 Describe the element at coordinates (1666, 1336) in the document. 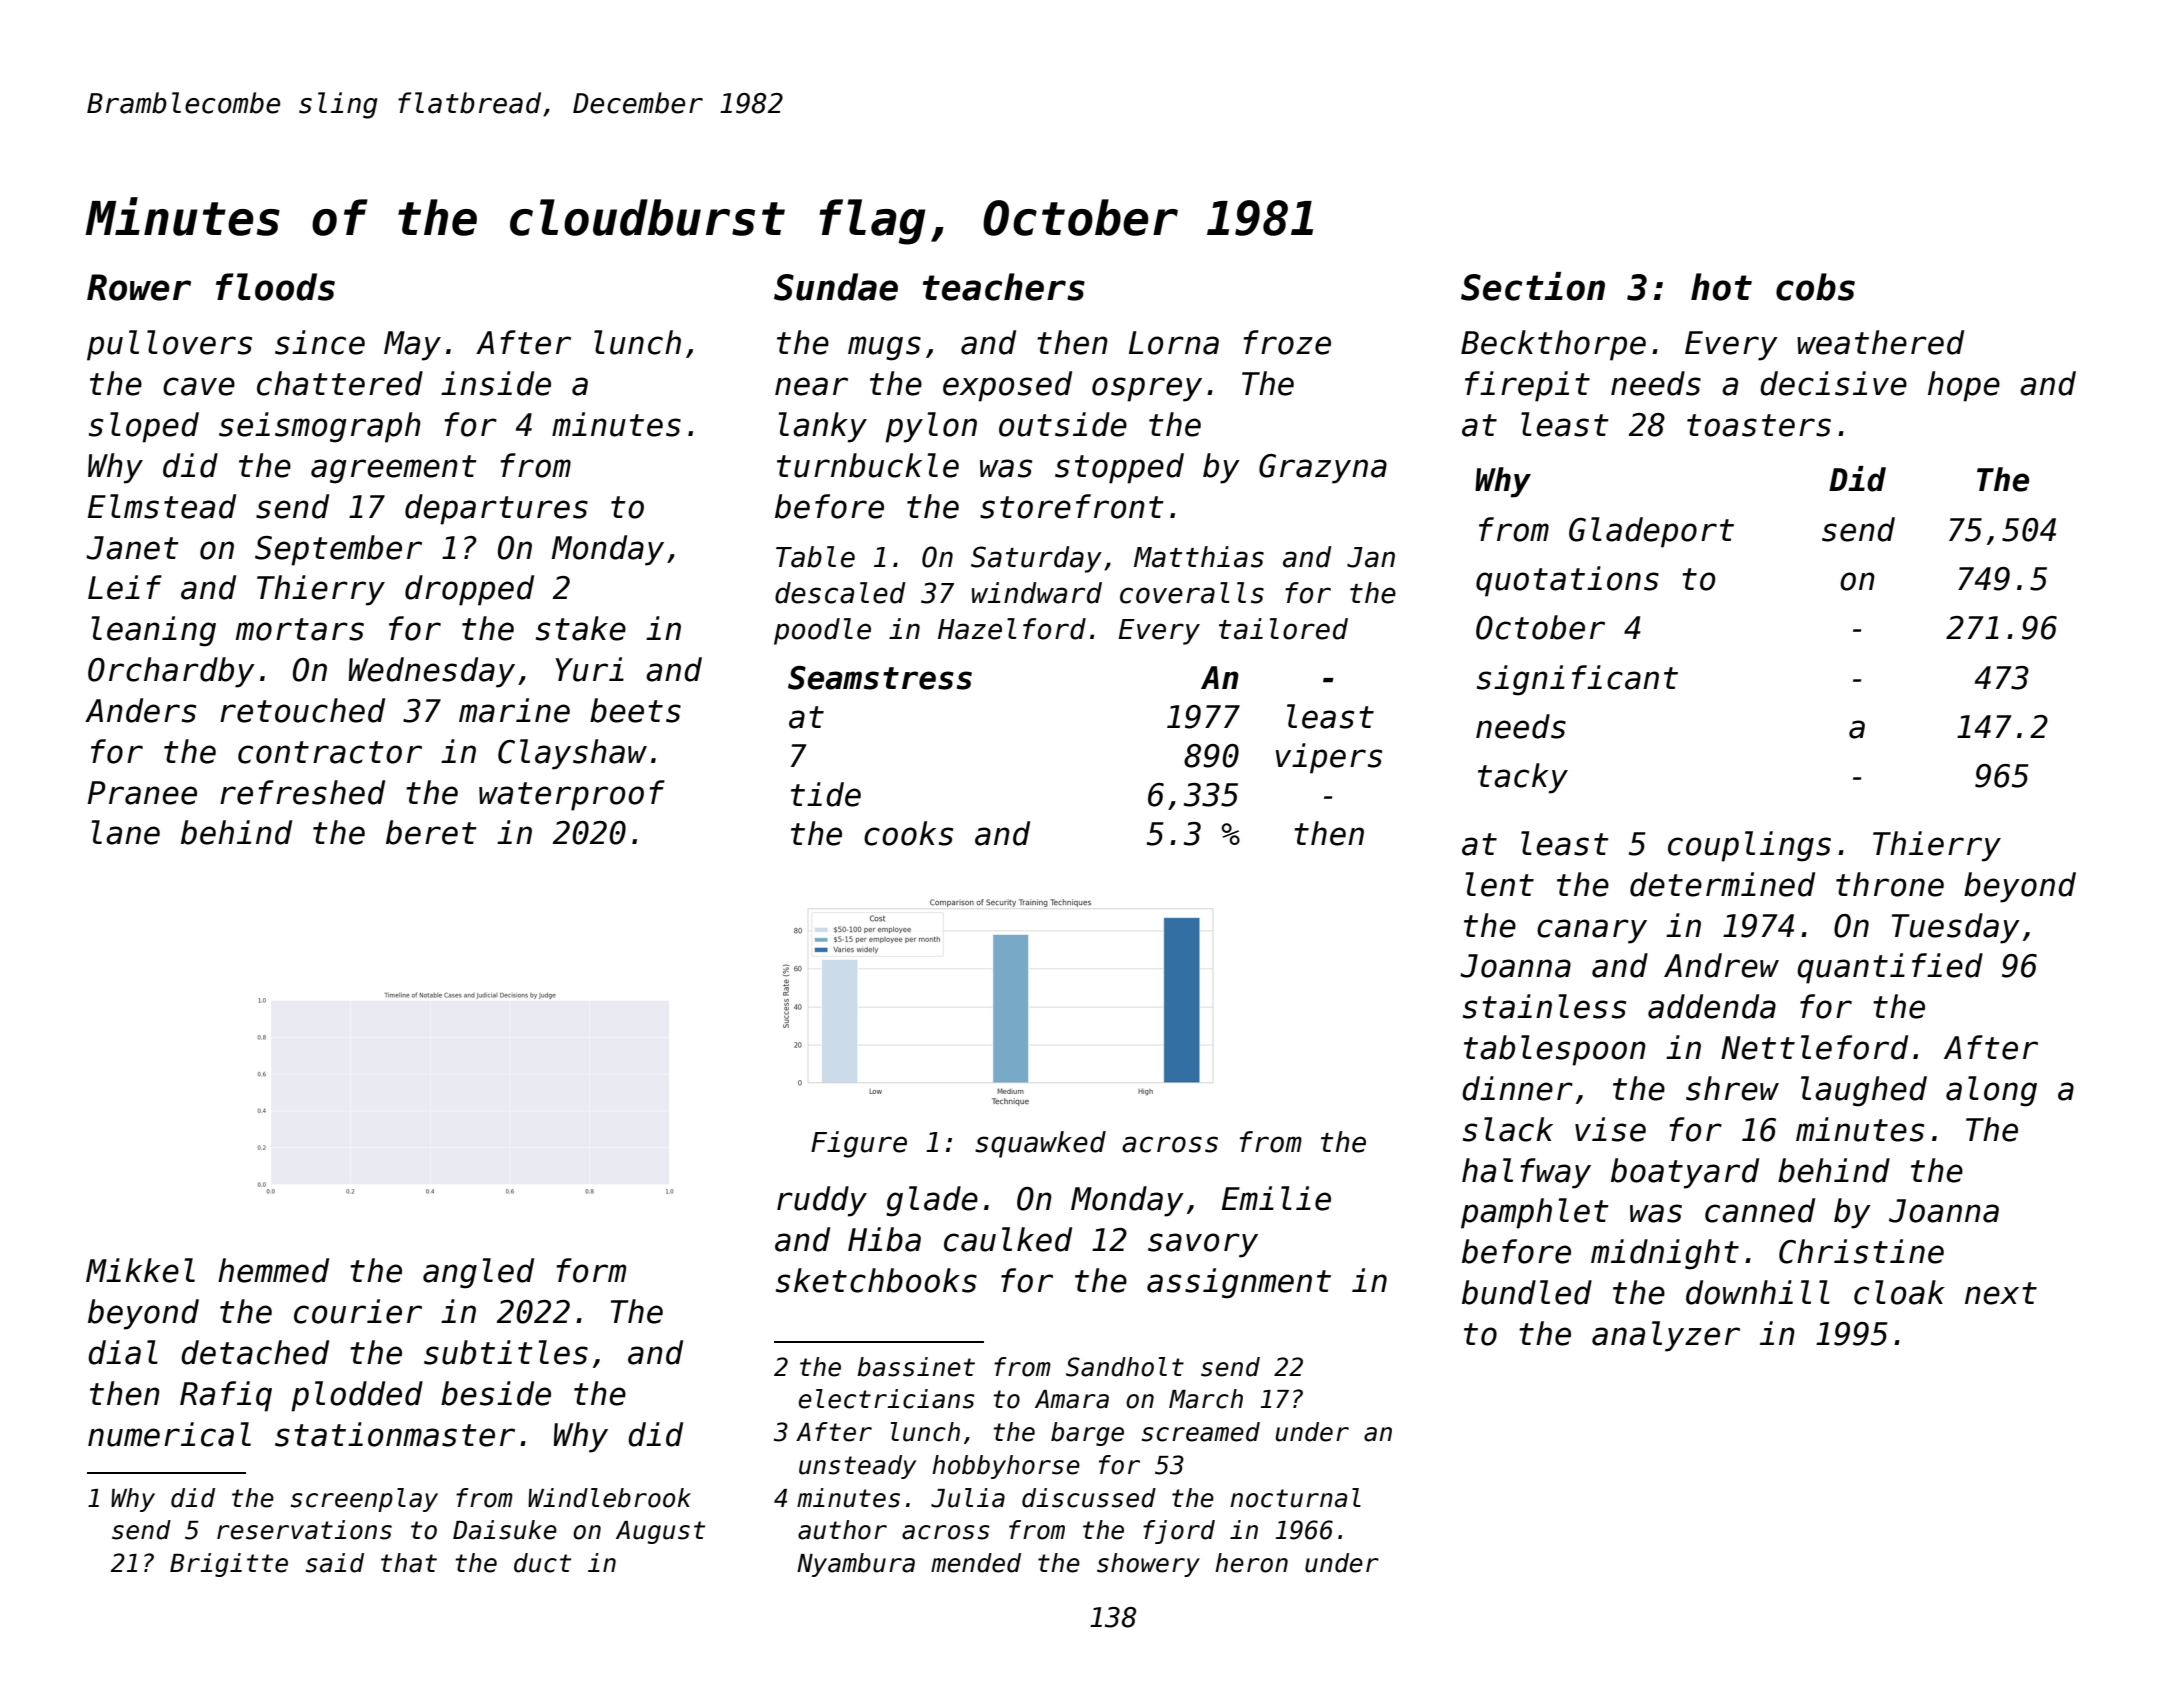

I see `analyzer` at that location.
